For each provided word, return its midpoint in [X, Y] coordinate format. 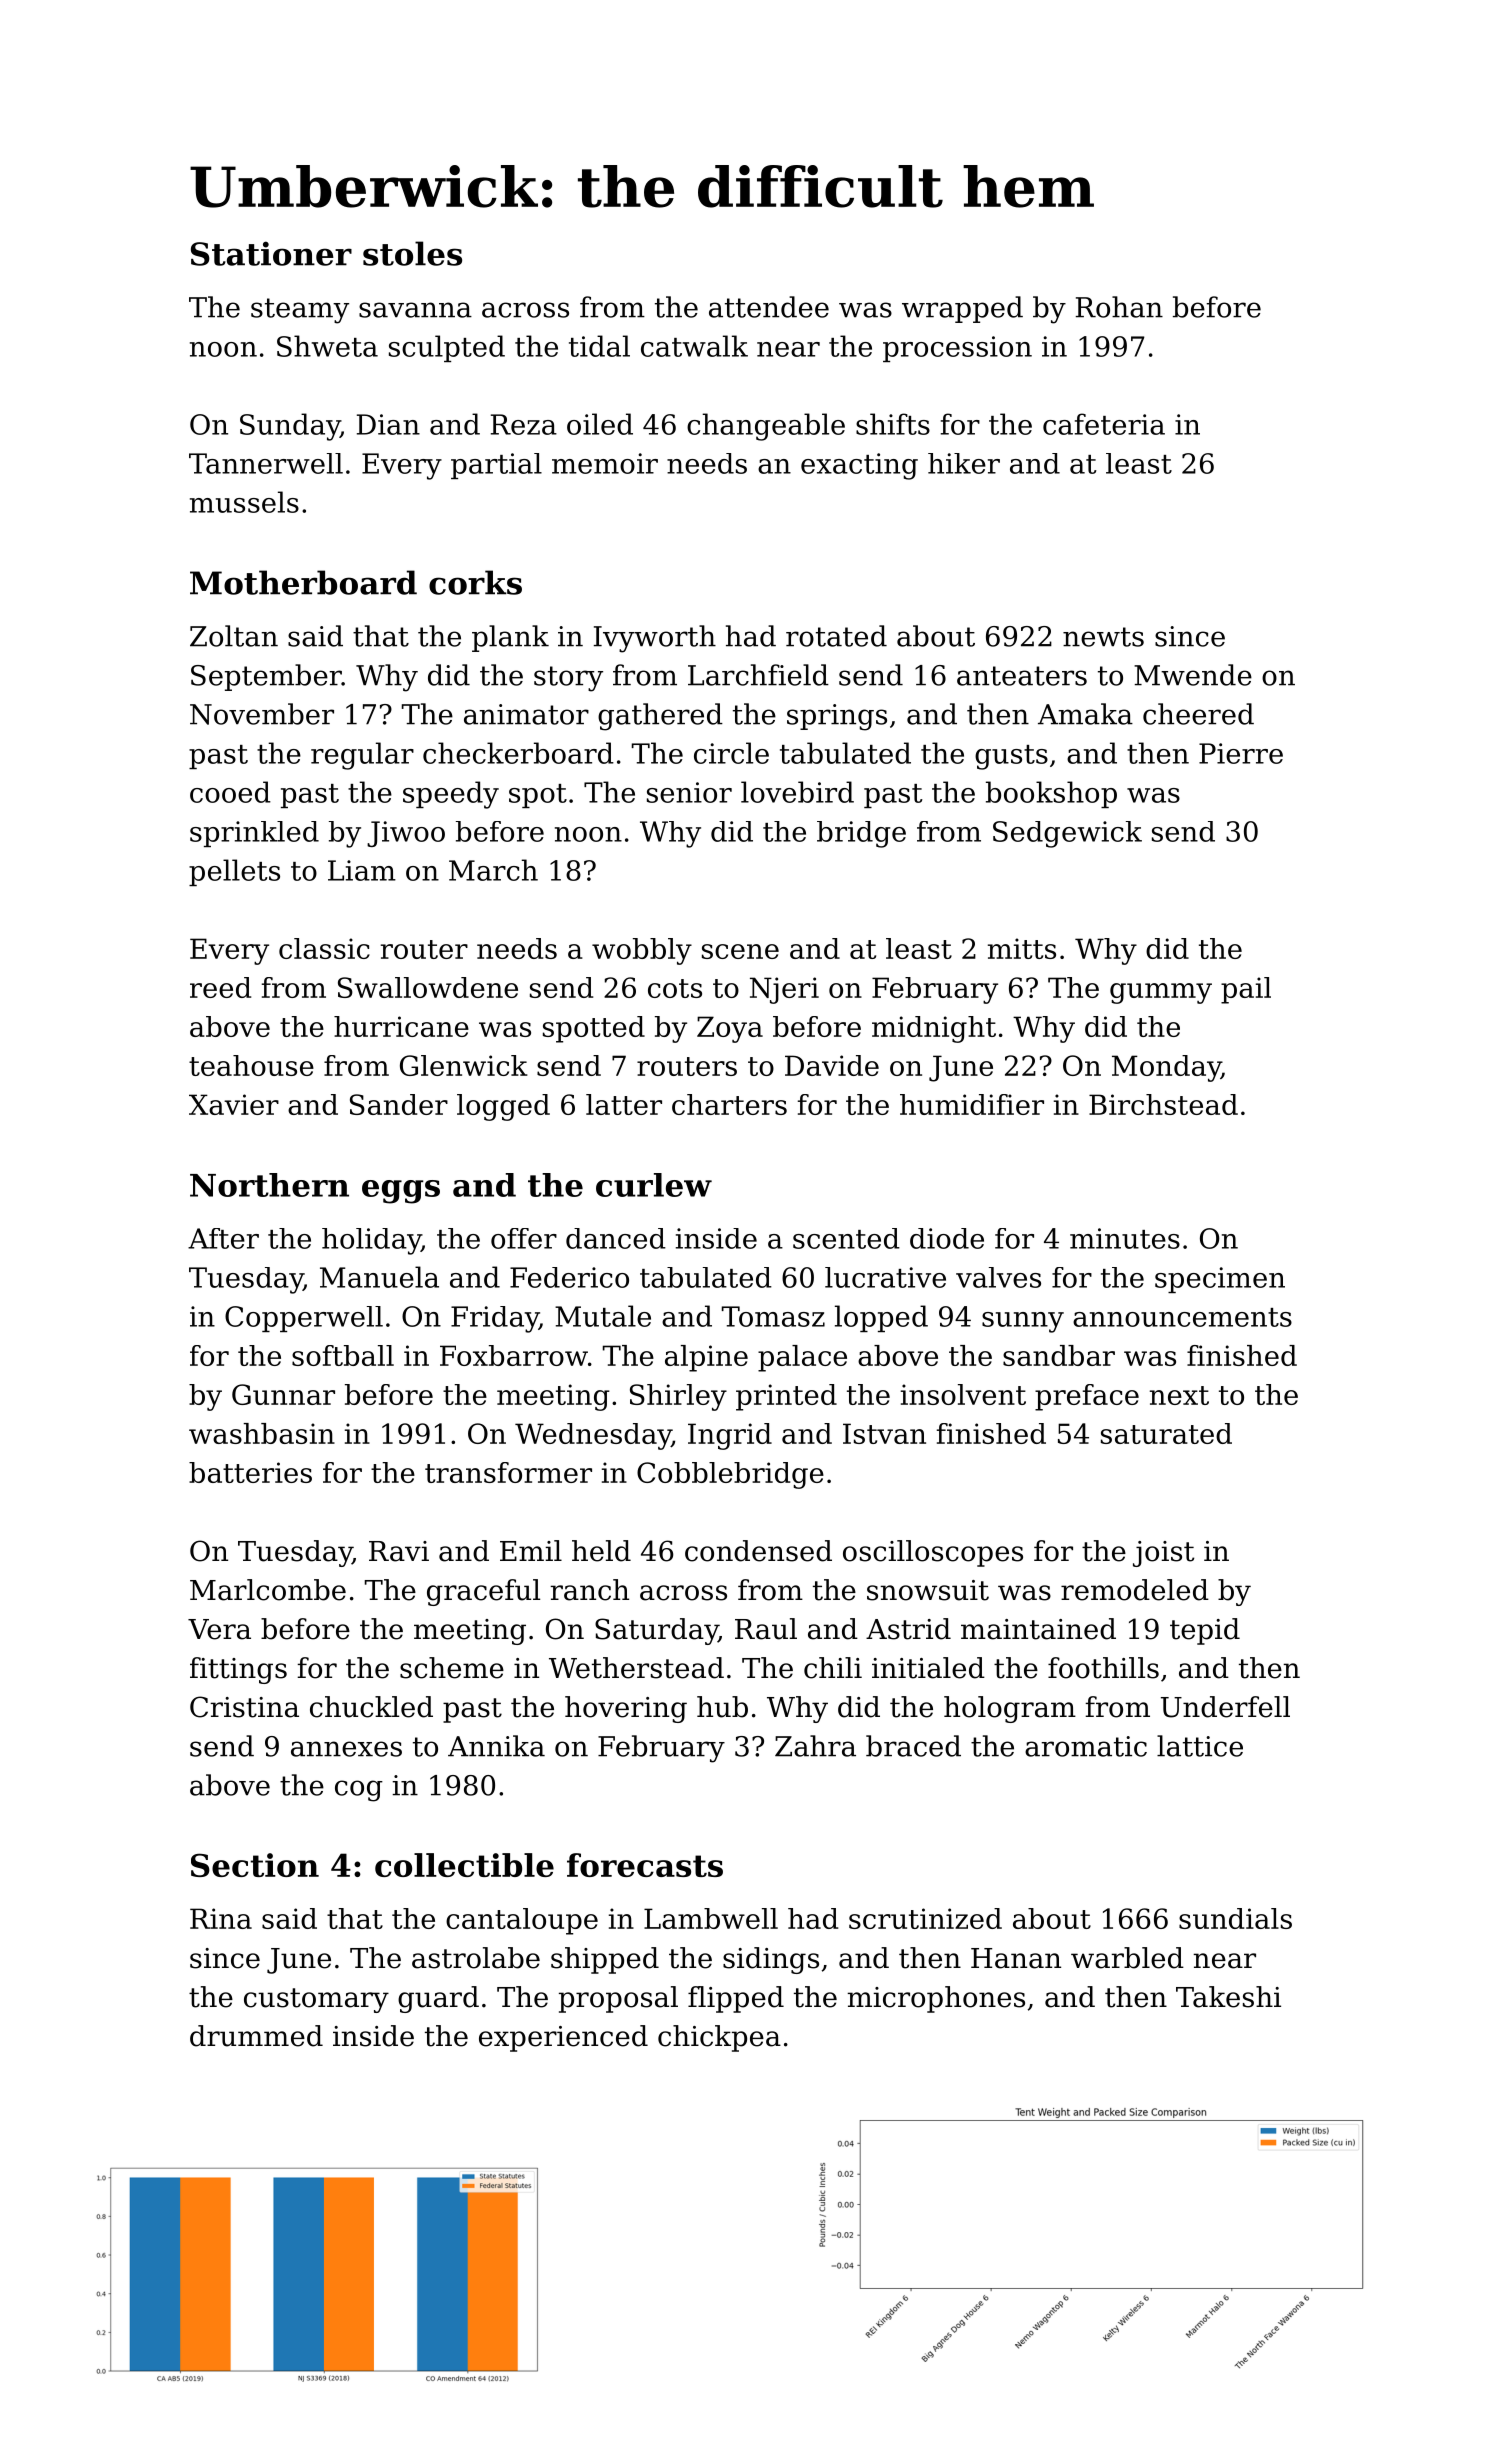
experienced [563, 2038]
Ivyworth [655, 639]
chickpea [719, 2038]
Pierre [1241, 753]
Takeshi [1228, 1997]
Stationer [271, 253]
